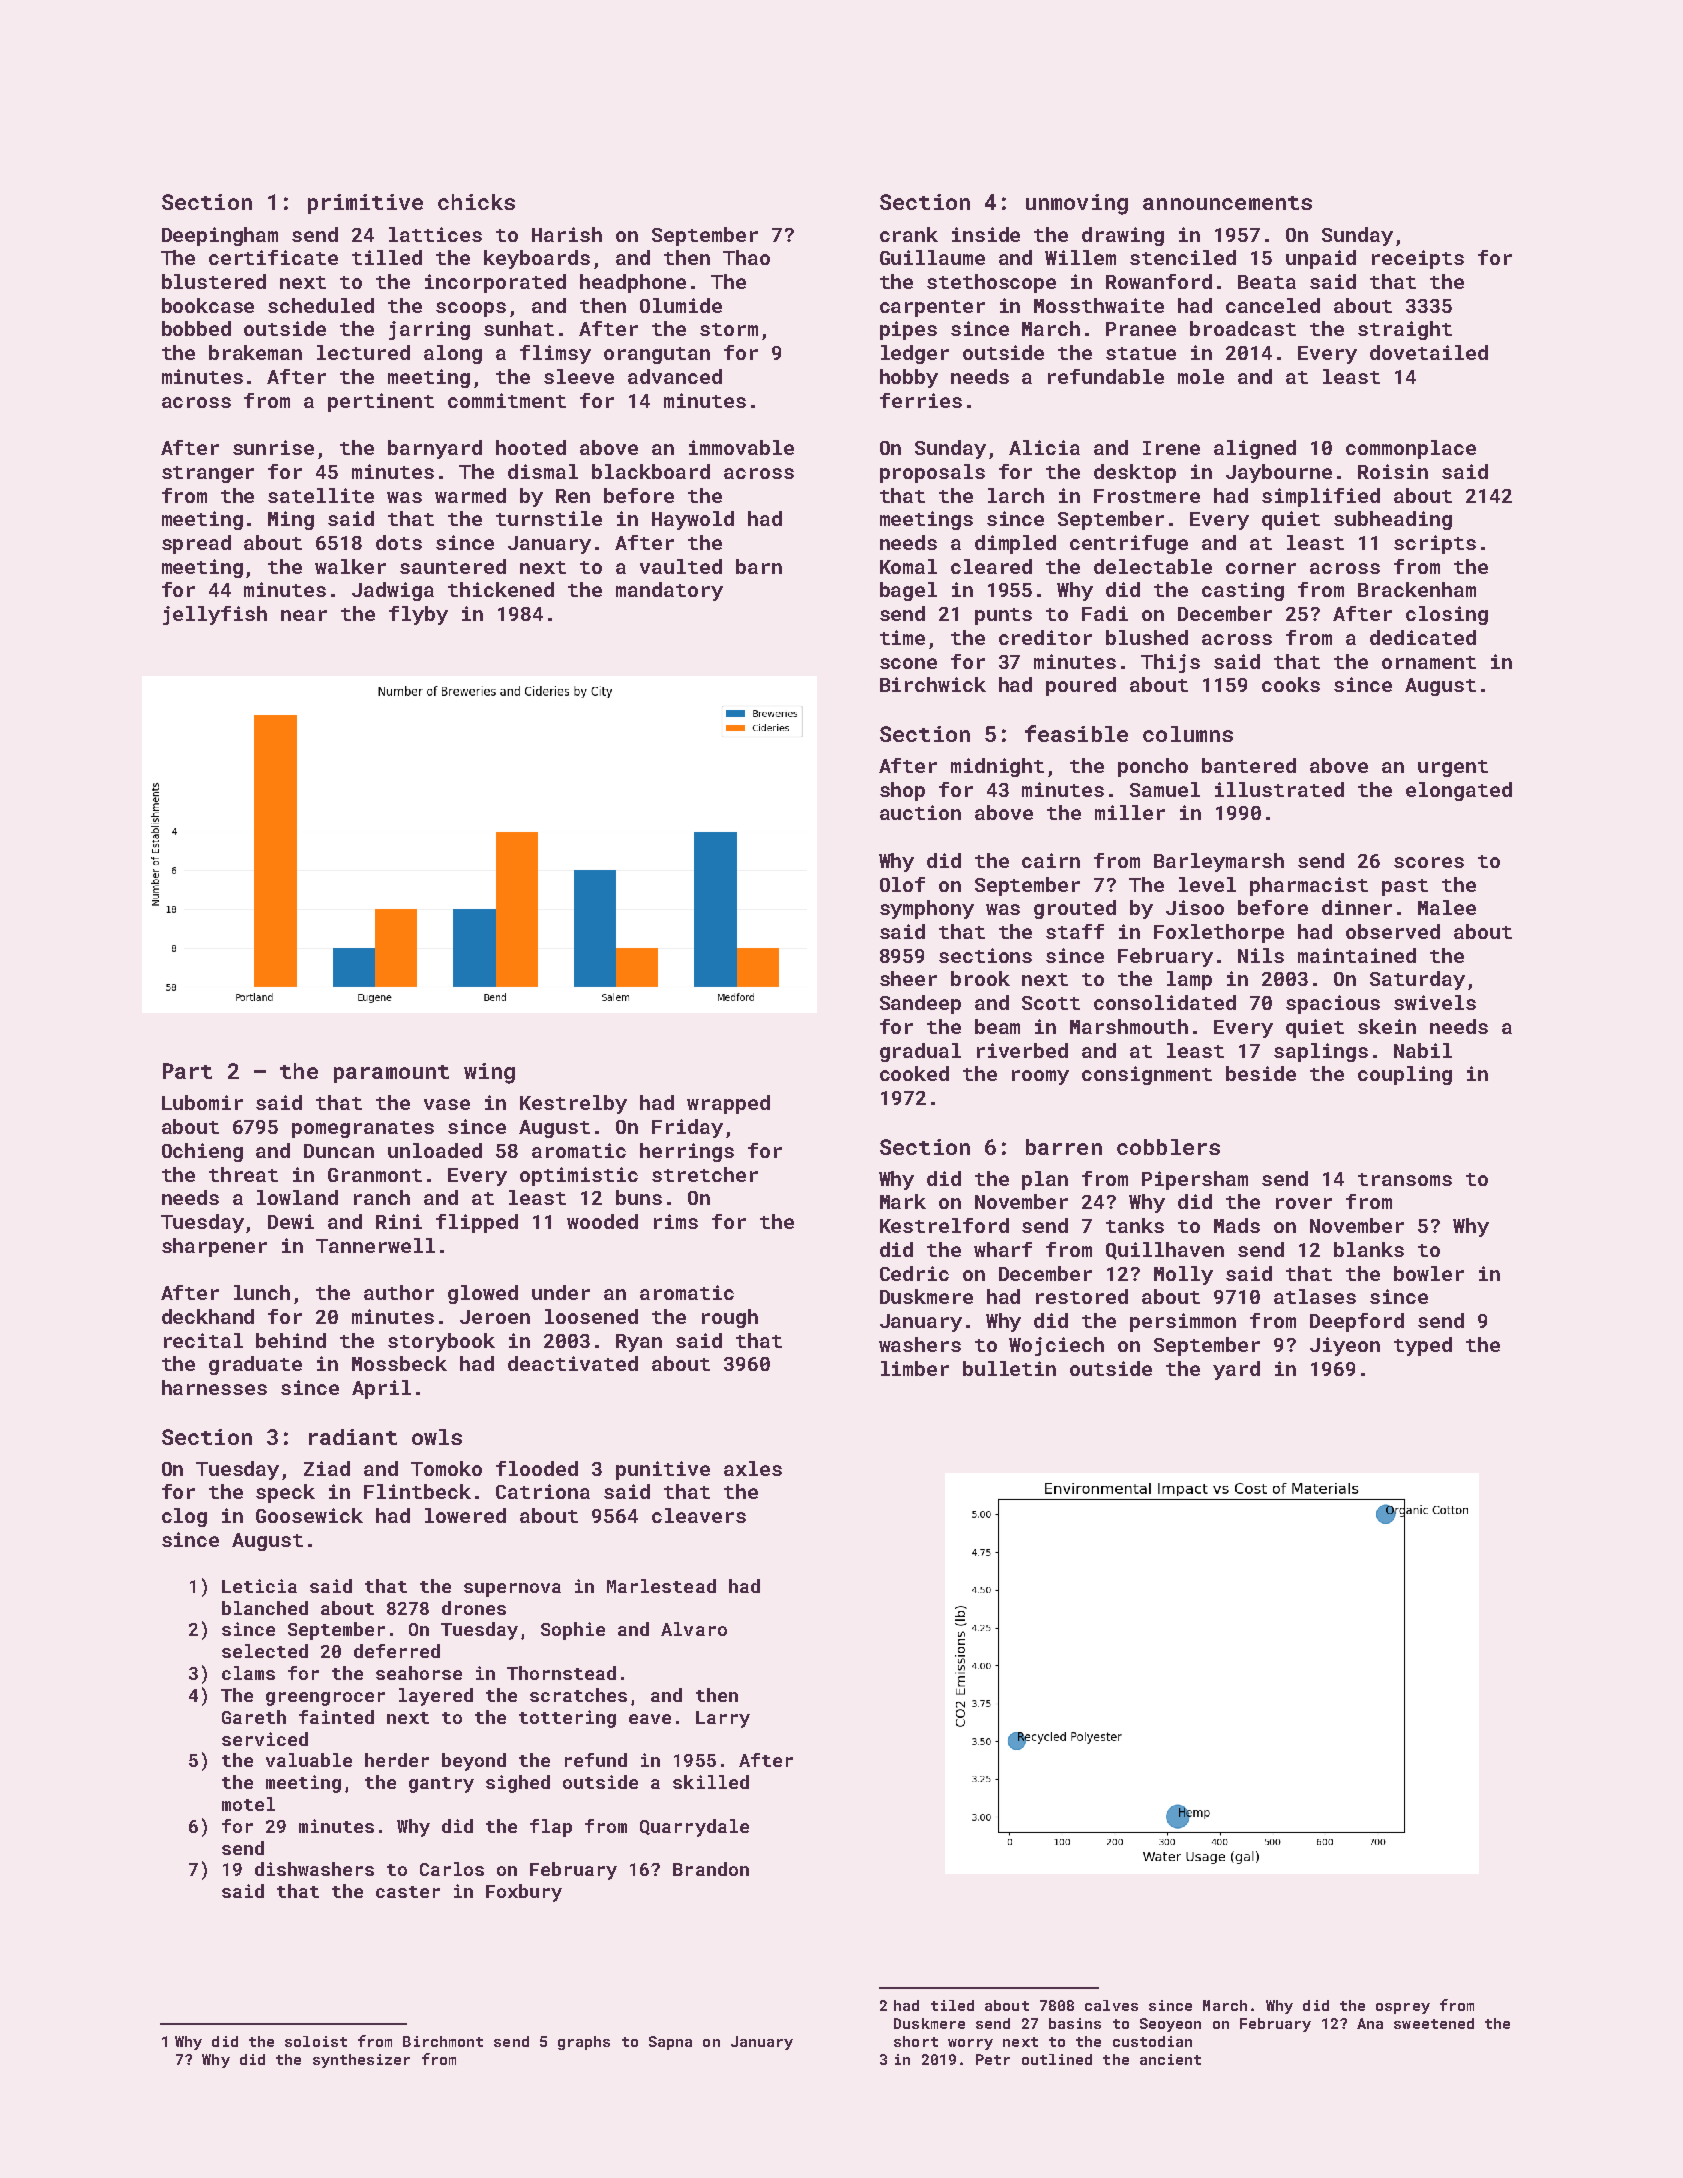  What do you see at coordinates (932, 473) in the screenshot?
I see `proposals` at bounding box center [932, 473].
